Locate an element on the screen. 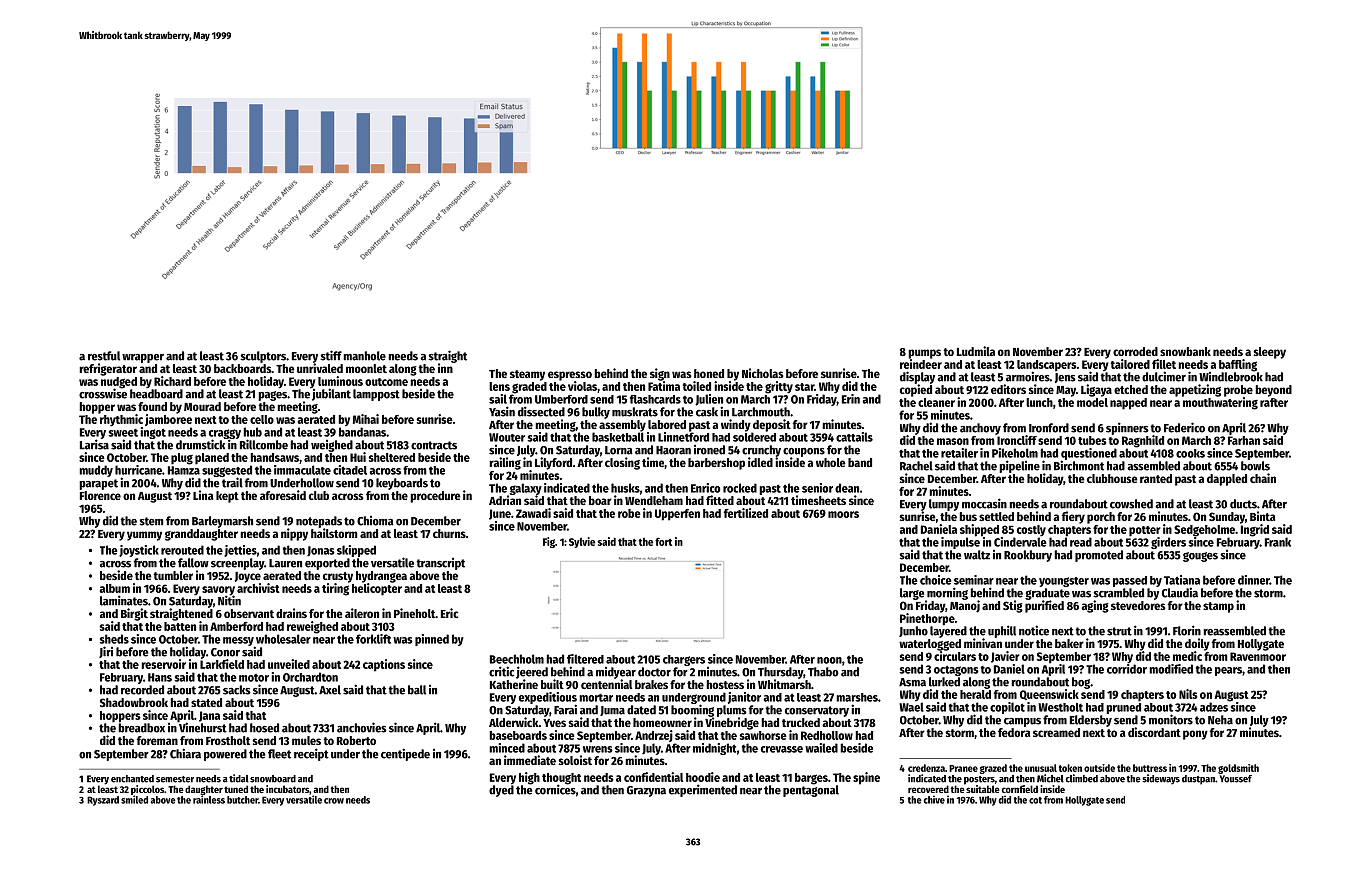 The height and width of the screenshot is (887, 1372). restful is located at coordinates (104, 356).
